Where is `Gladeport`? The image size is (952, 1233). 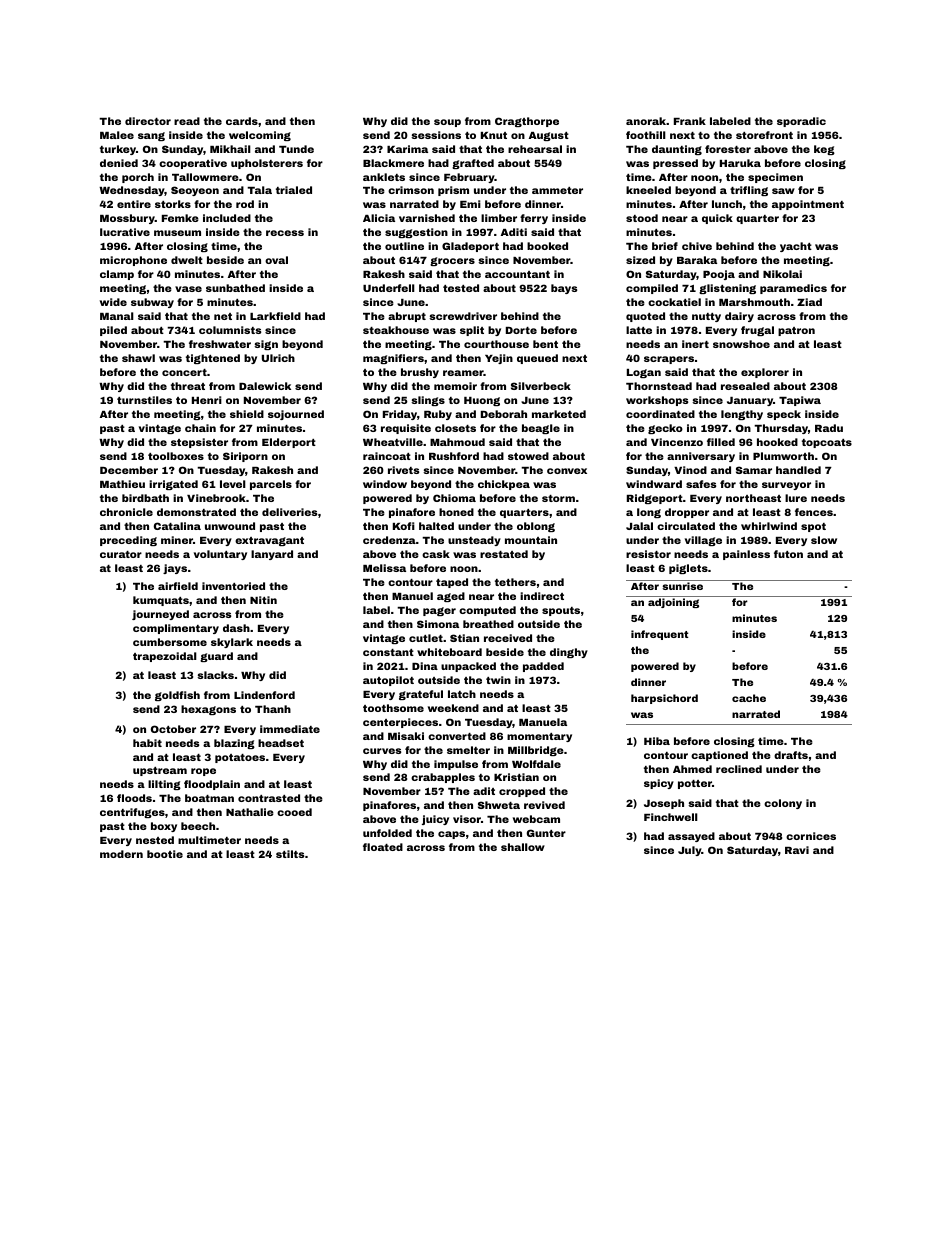
Gladeport is located at coordinates (470, 247).
